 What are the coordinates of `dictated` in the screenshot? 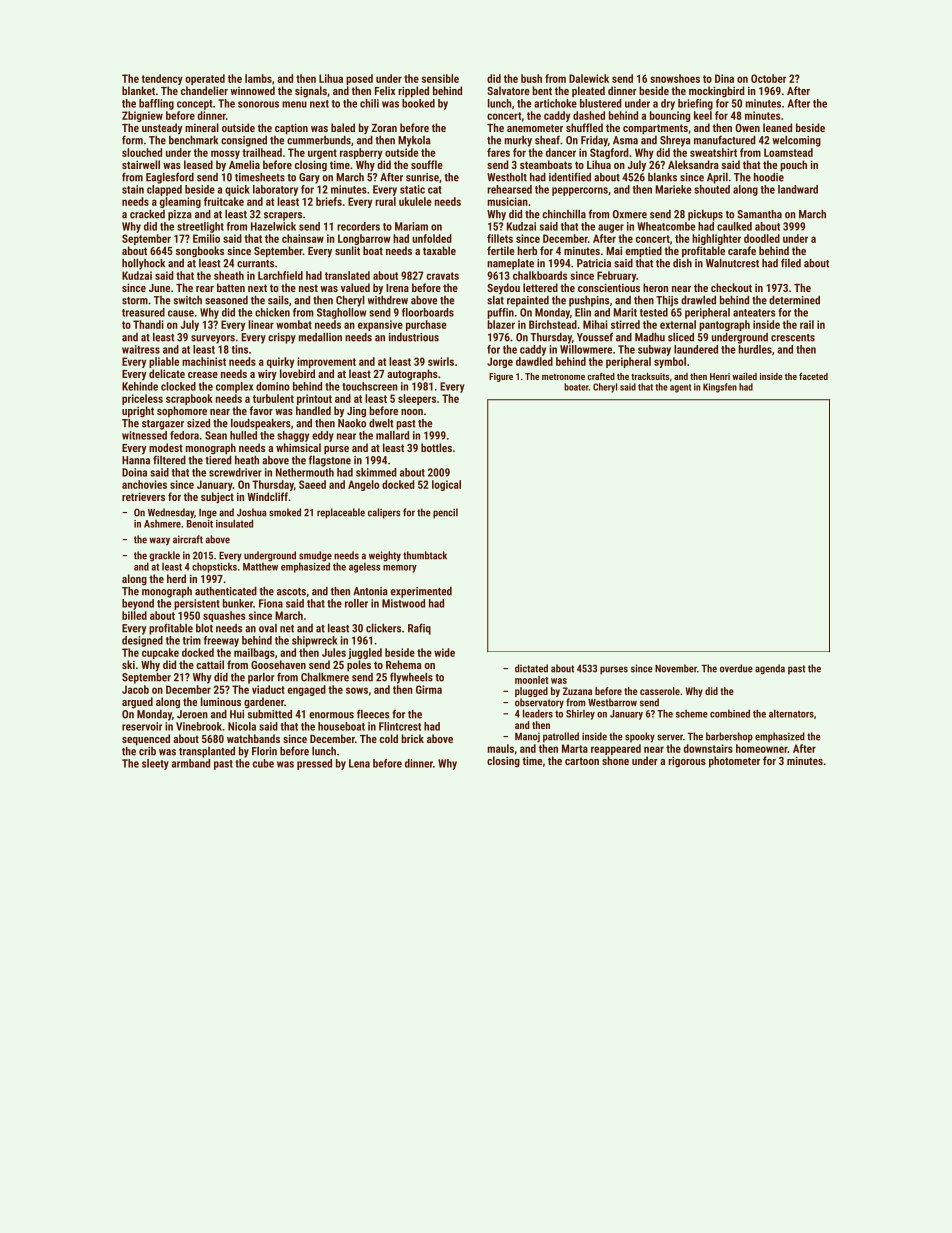 It's located at (531, 668).
